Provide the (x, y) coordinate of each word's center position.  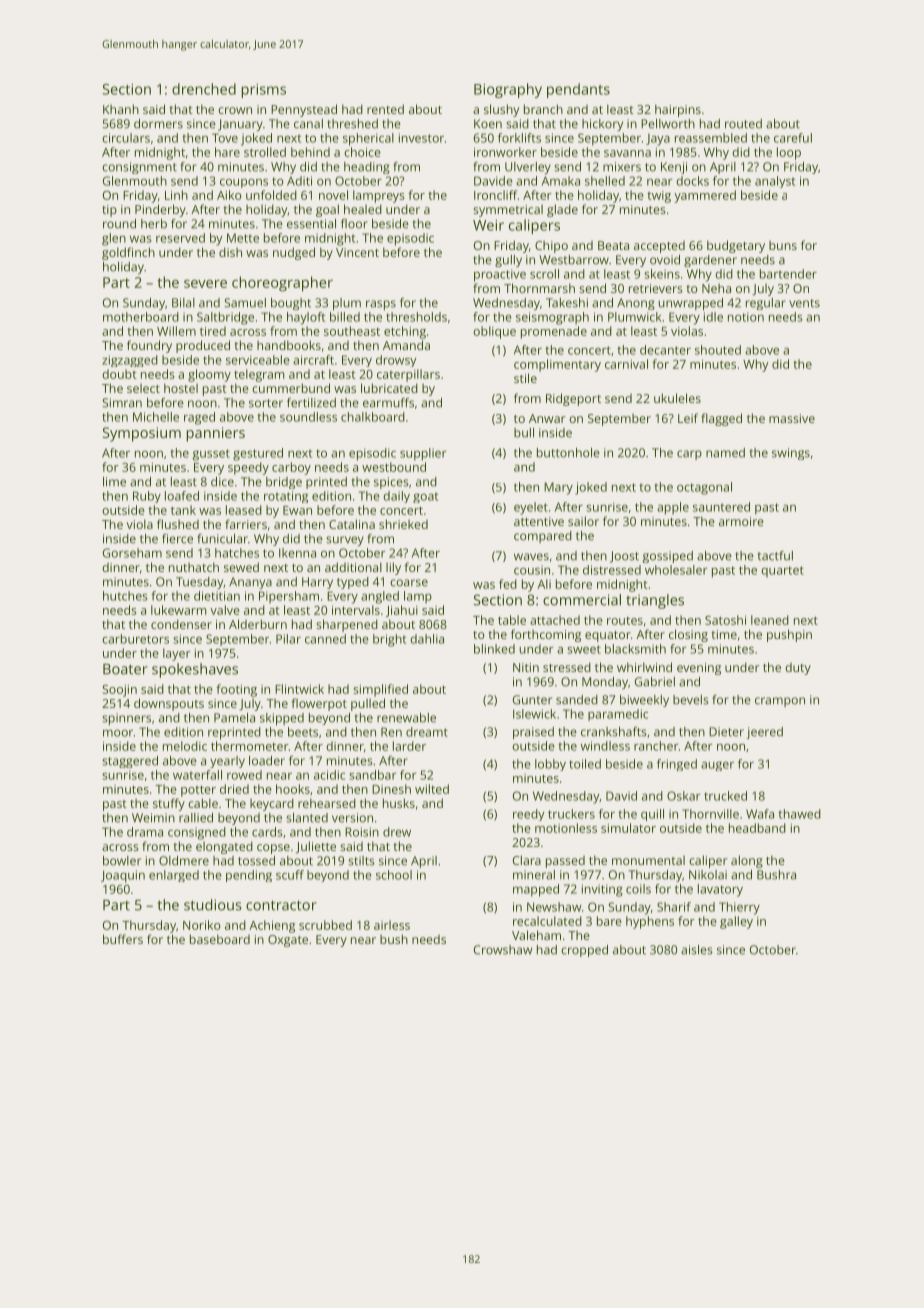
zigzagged (130, 361)
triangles (655, 601)
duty (798, 669)
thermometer (250, 746)
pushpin (789, 635)
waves (531, 557)
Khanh (121, 109)
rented (385, 109)
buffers (123, 939)
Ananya (250, 583)
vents (804, 303)
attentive (539, 521)
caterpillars (408, 375)
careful (793, 138)
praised (533, 733)
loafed (182, 496)
